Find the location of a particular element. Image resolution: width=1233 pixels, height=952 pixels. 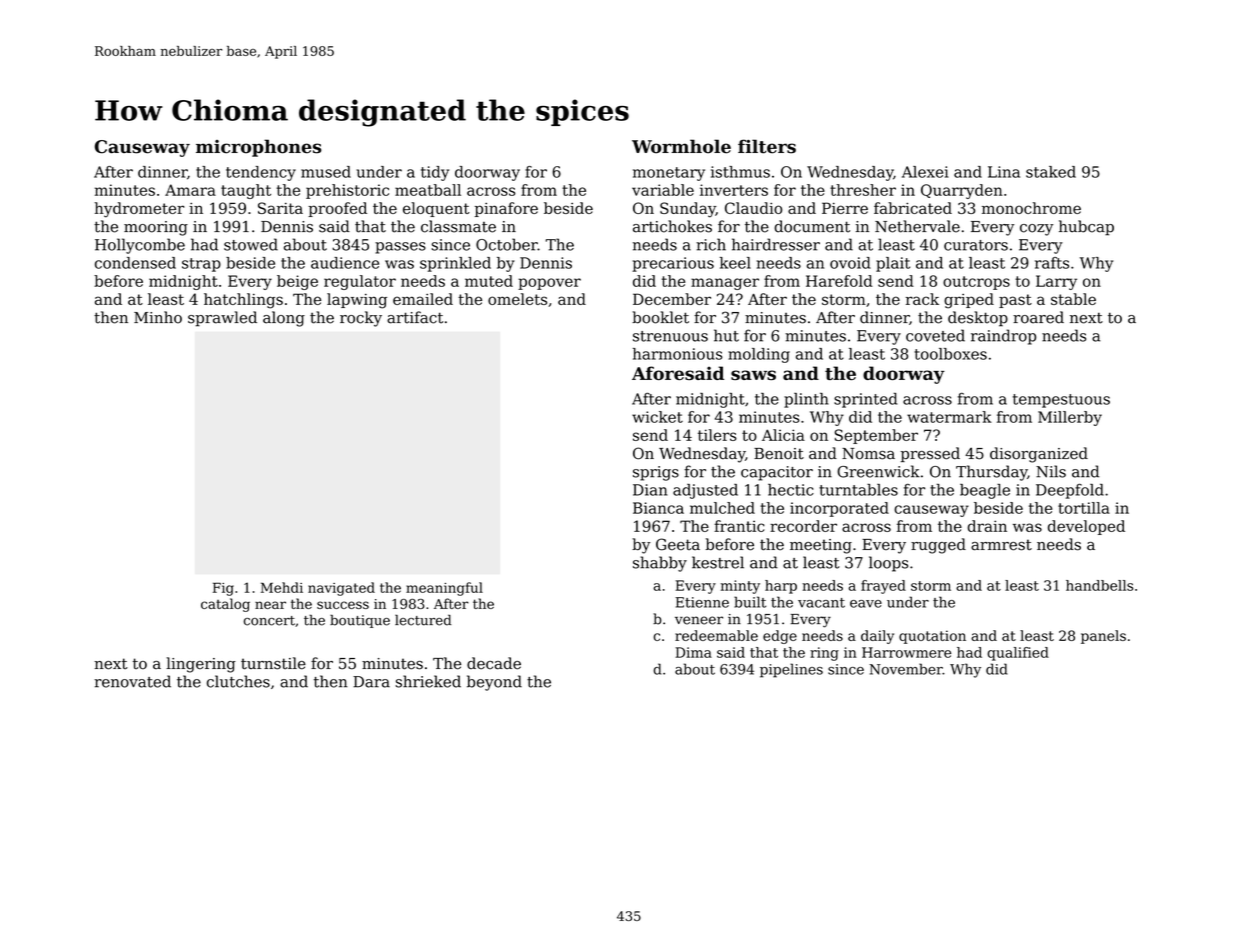

microphones is located at coordinates (258, 148).
